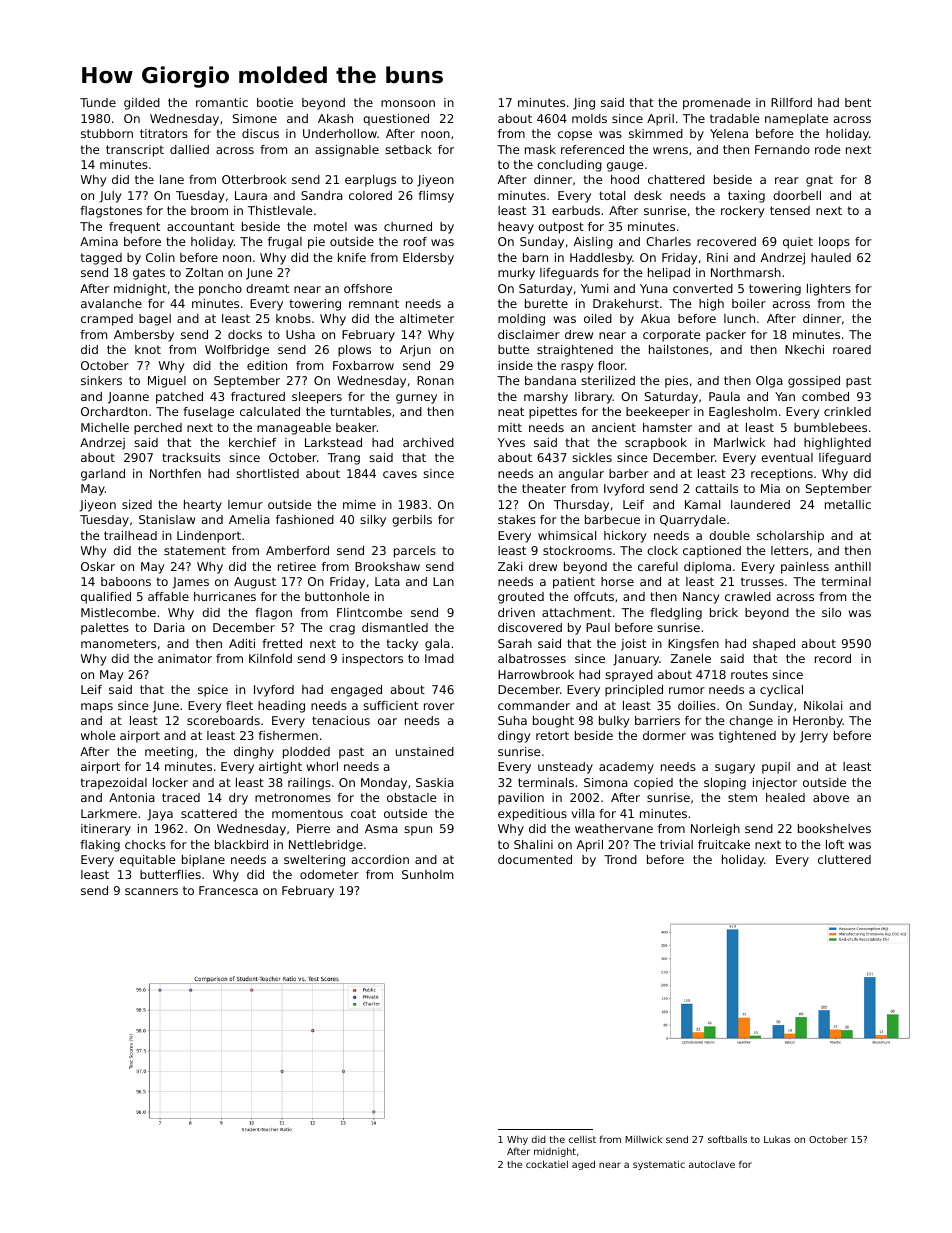 The height and width of the image is (1233, 952). What do you see at coordinates (791, 102) in the image?
I see `Rillford` at bounding box center [791, 102].
